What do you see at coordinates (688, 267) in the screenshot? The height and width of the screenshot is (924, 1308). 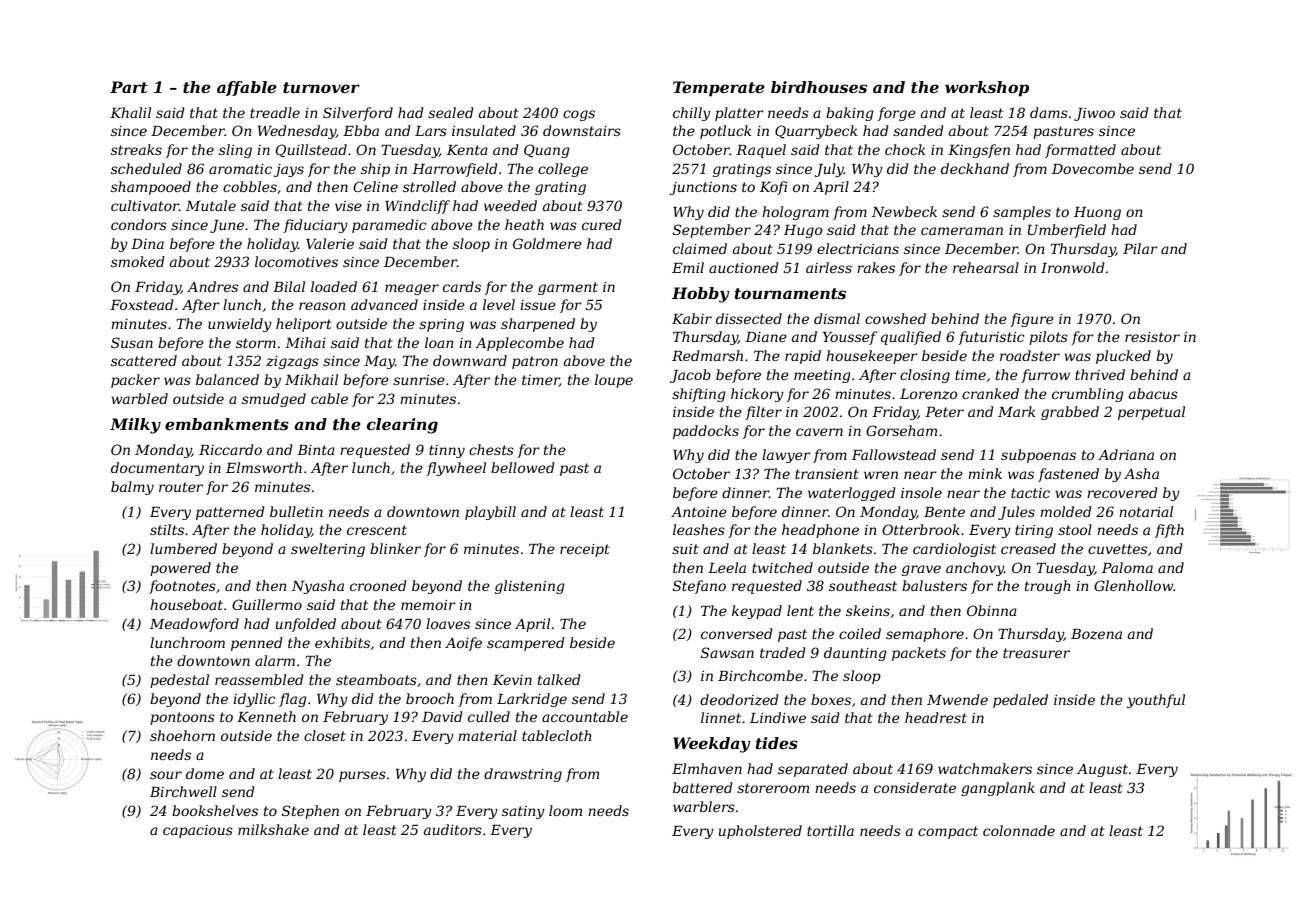 I see `Emil` at bounding box center [688, 267].
